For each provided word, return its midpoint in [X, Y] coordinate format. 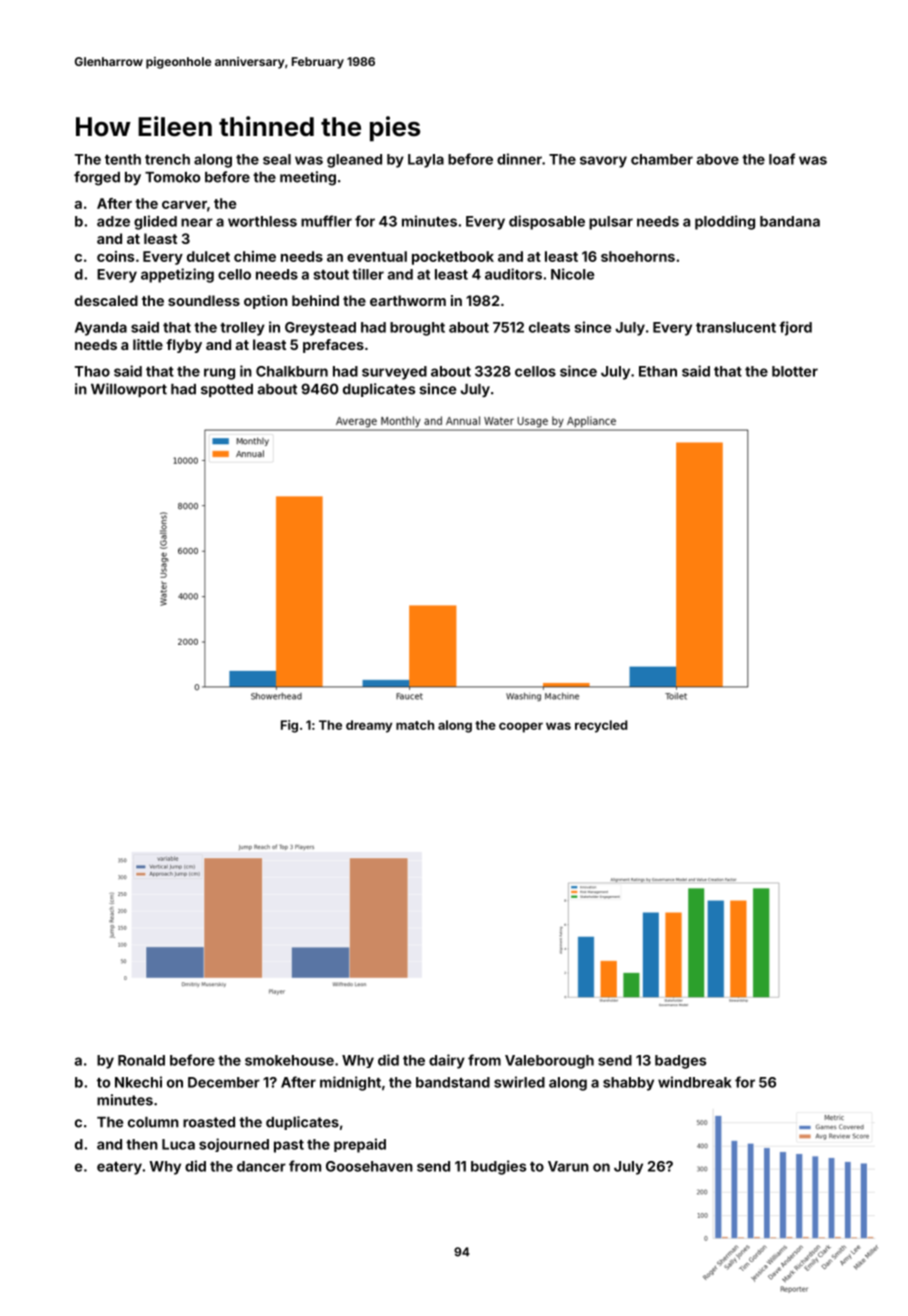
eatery [119, 1168]
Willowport [129, 390]
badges [680, 1062]
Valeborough [549, 1062]
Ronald [141, 1060]
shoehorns [638, 256]
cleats [549, 327]
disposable [547, 222]
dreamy [369, 726]
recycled [601, 726]
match [415, 725]
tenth [123, 159]
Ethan [658, 371]
